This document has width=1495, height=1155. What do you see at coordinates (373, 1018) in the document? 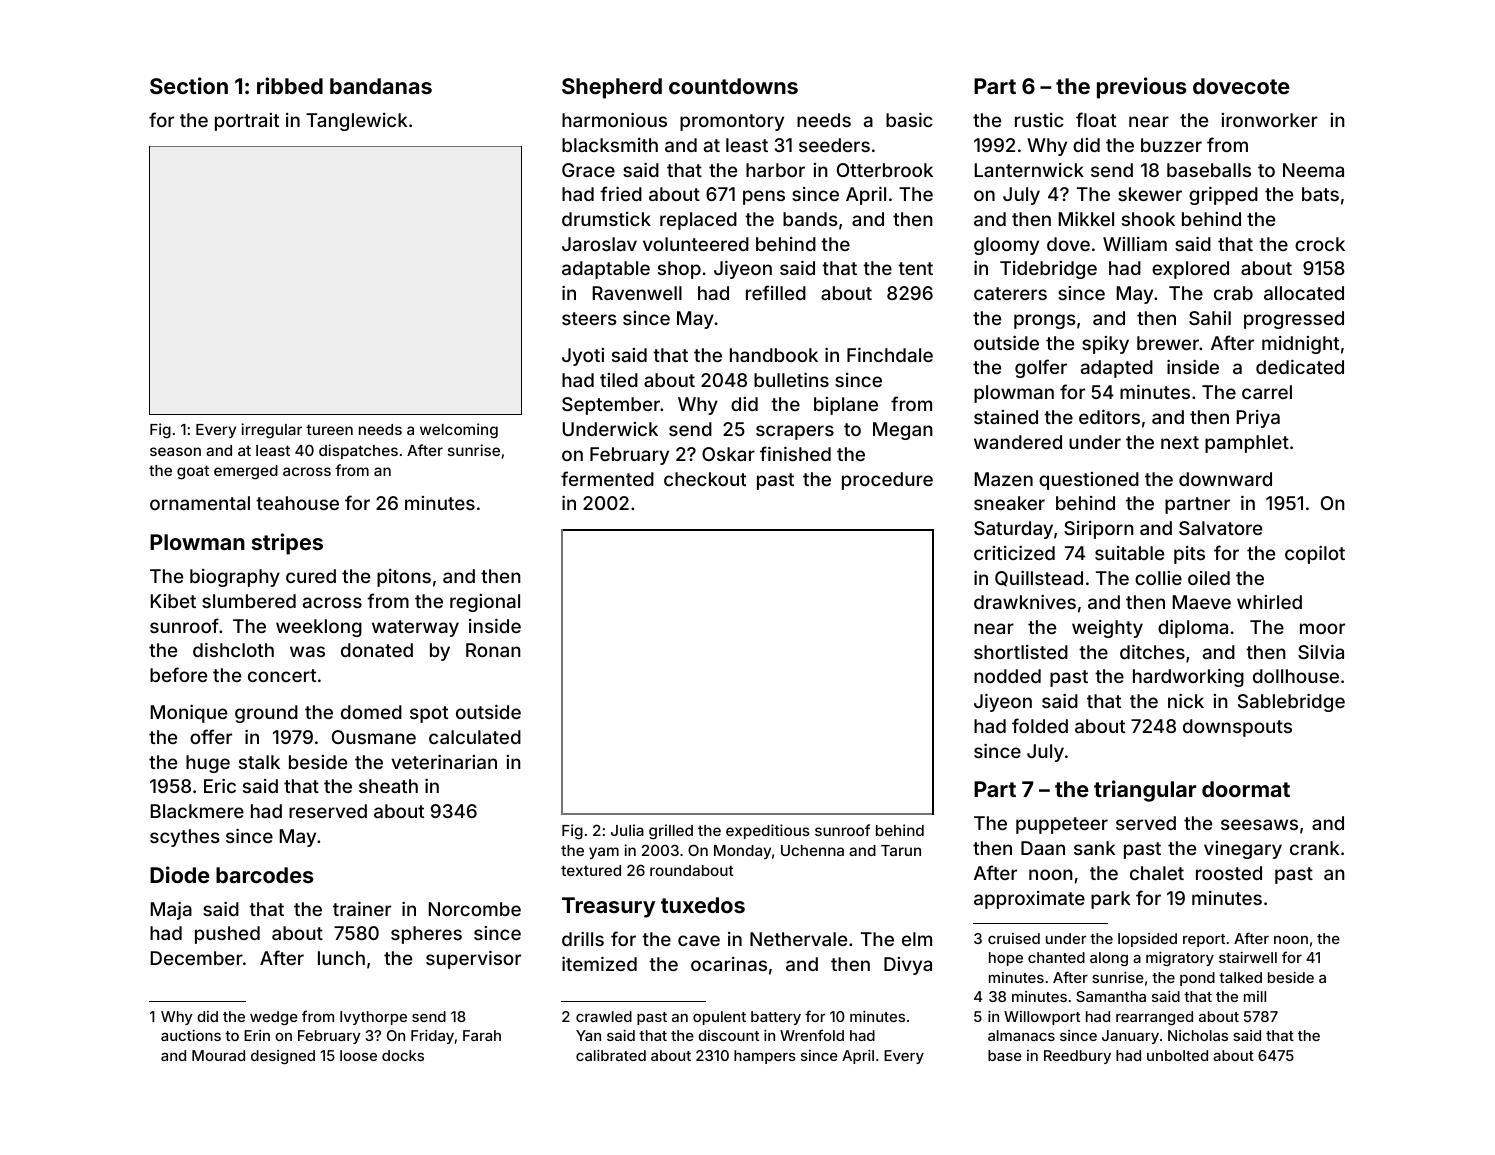
I see `Ivythorpe` at bounding box center [373, 1018].
